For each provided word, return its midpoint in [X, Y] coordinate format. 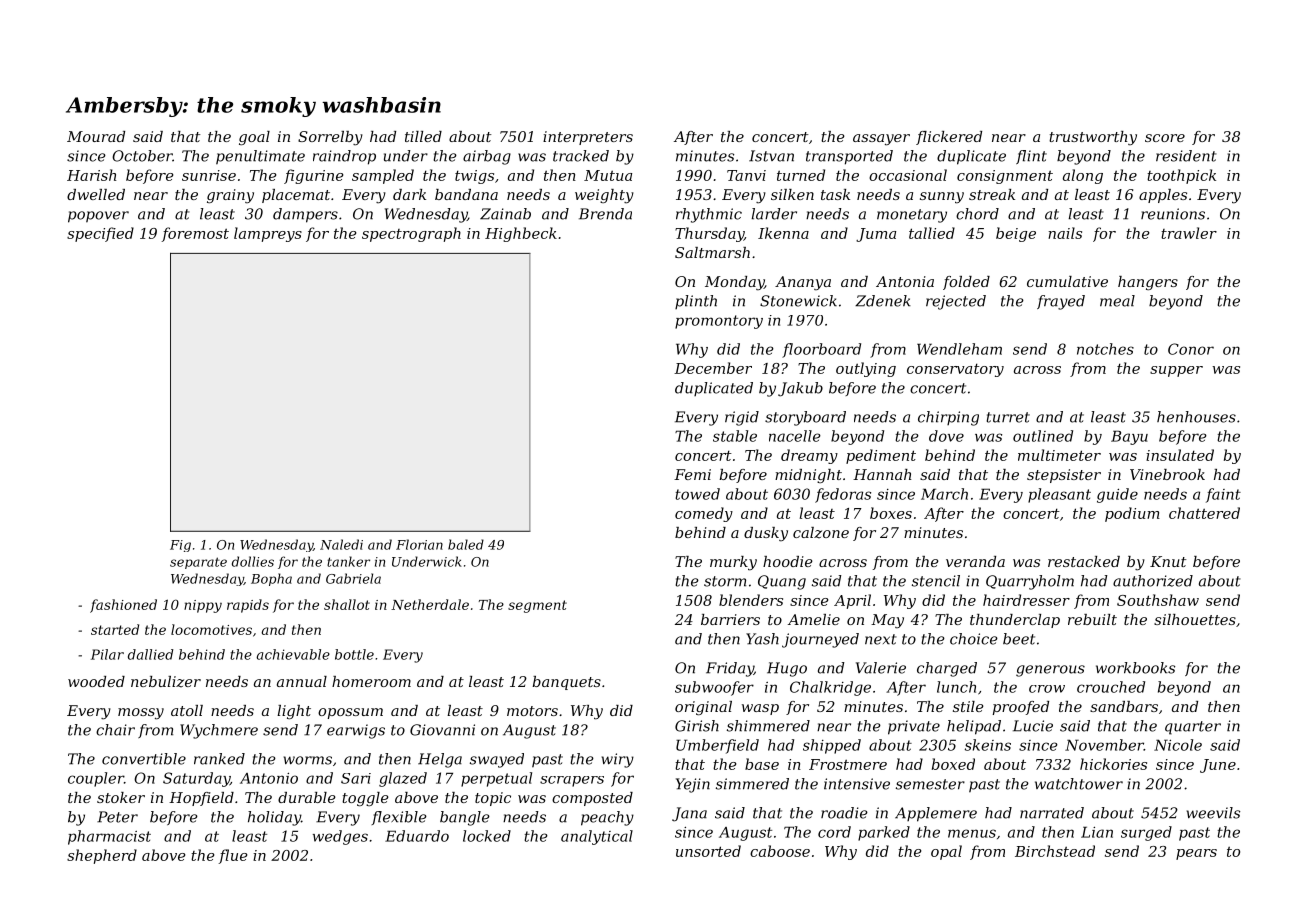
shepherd [102, 856]
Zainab [505, 214]
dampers [305, 215]
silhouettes [1195, 619]
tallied [932, 233]
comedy [704, 514]
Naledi [341, 544]
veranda [975, 561]
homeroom [371, 681]
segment [537, 606]
